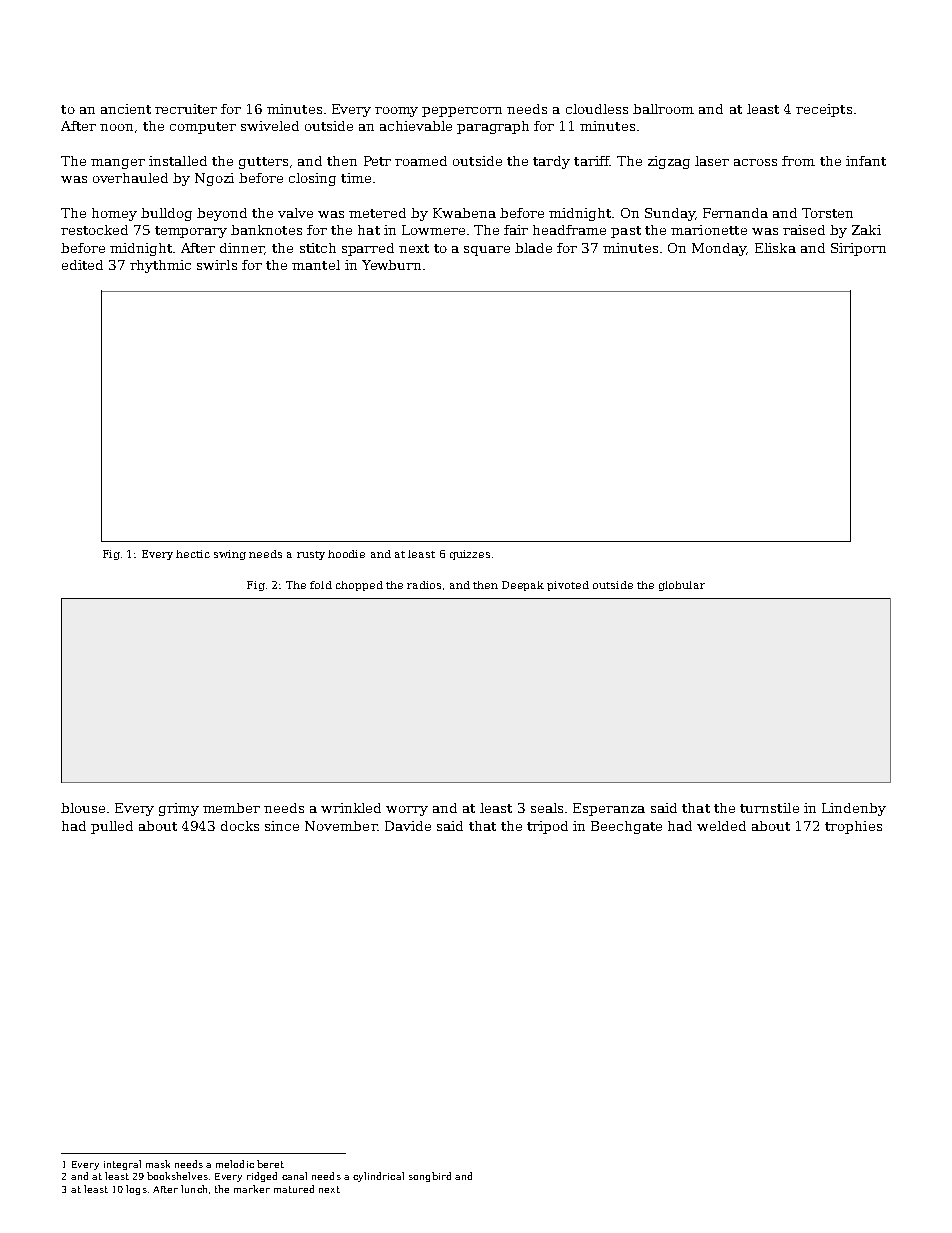 The height and width of the document is (1233, 952). I want to click on Esperanza, so click(609, 809).
